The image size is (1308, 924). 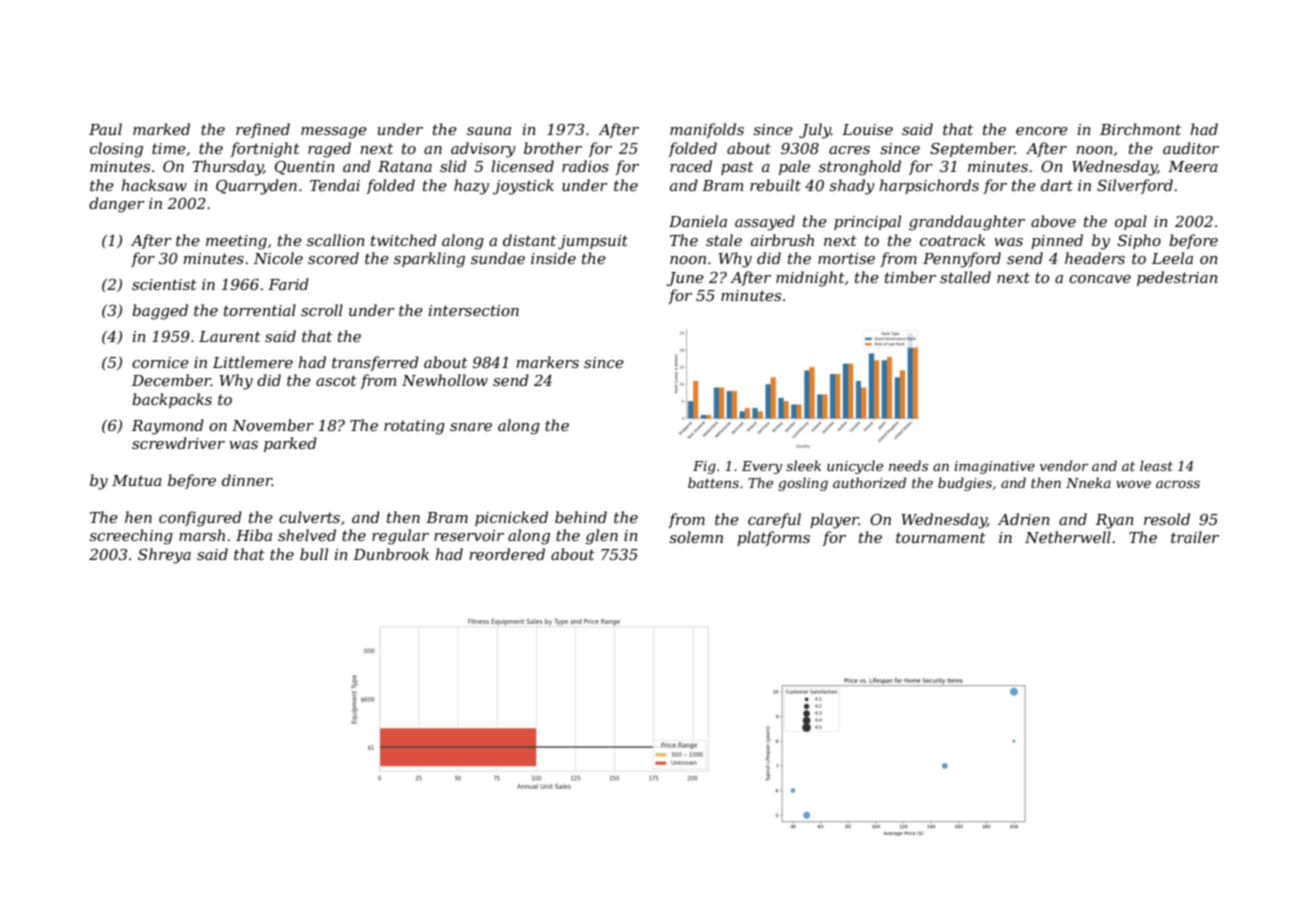 I want to click on screwdriver, so click(x=178, y=443).
